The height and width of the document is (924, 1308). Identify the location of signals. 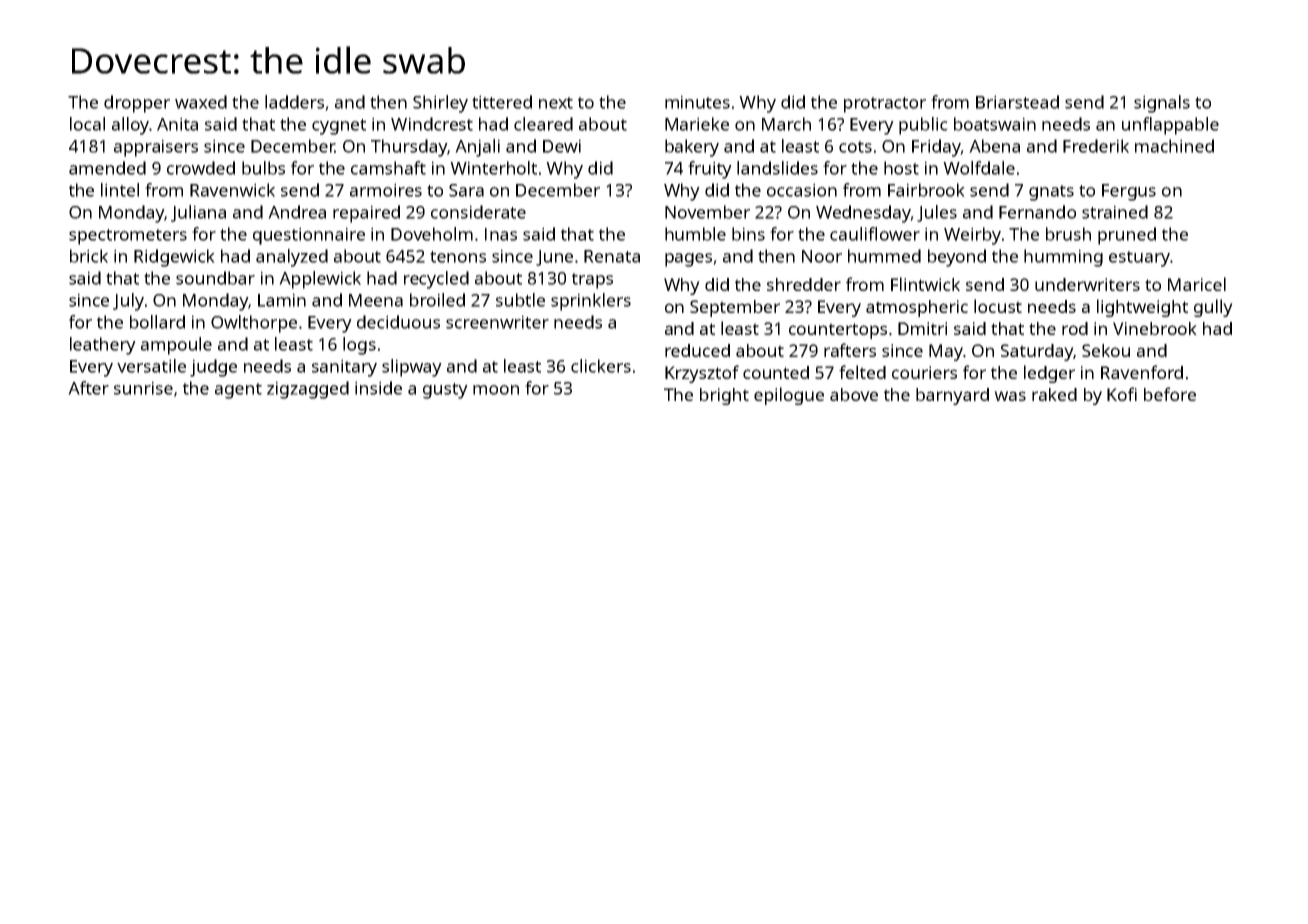
(1162, 104).
